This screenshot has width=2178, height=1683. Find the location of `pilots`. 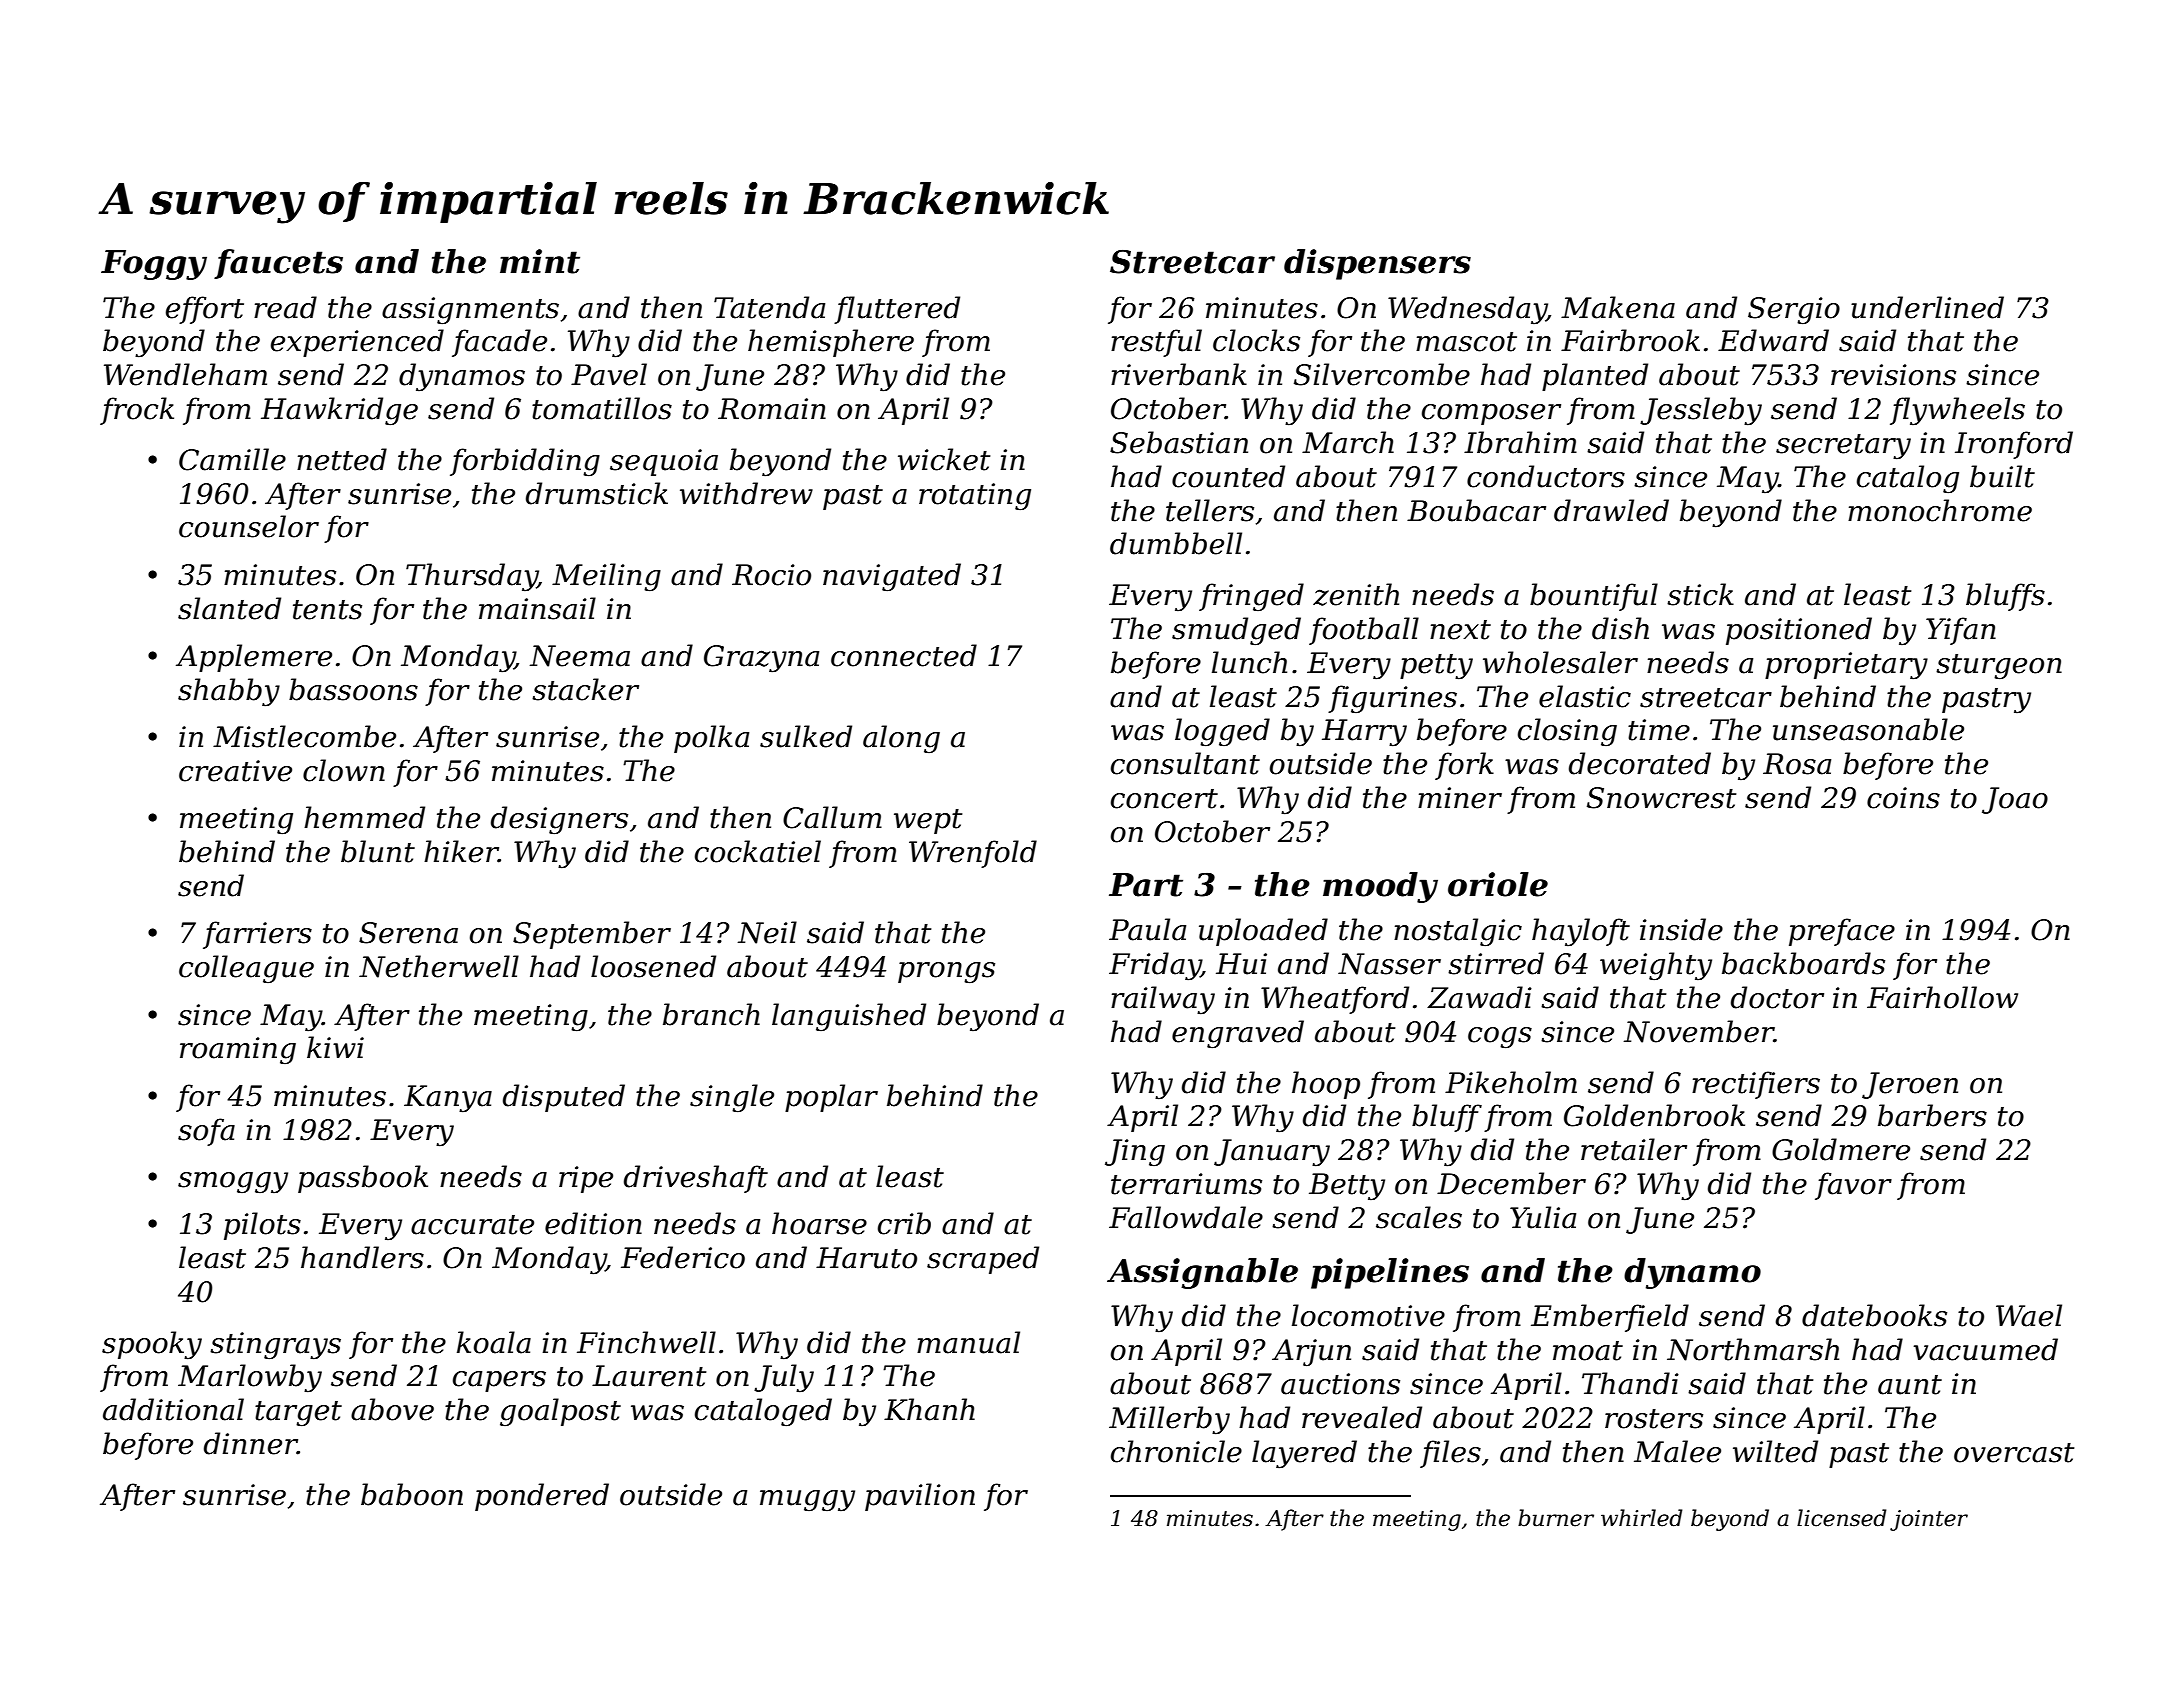

pilots is located at coordinates (262, 1226).
